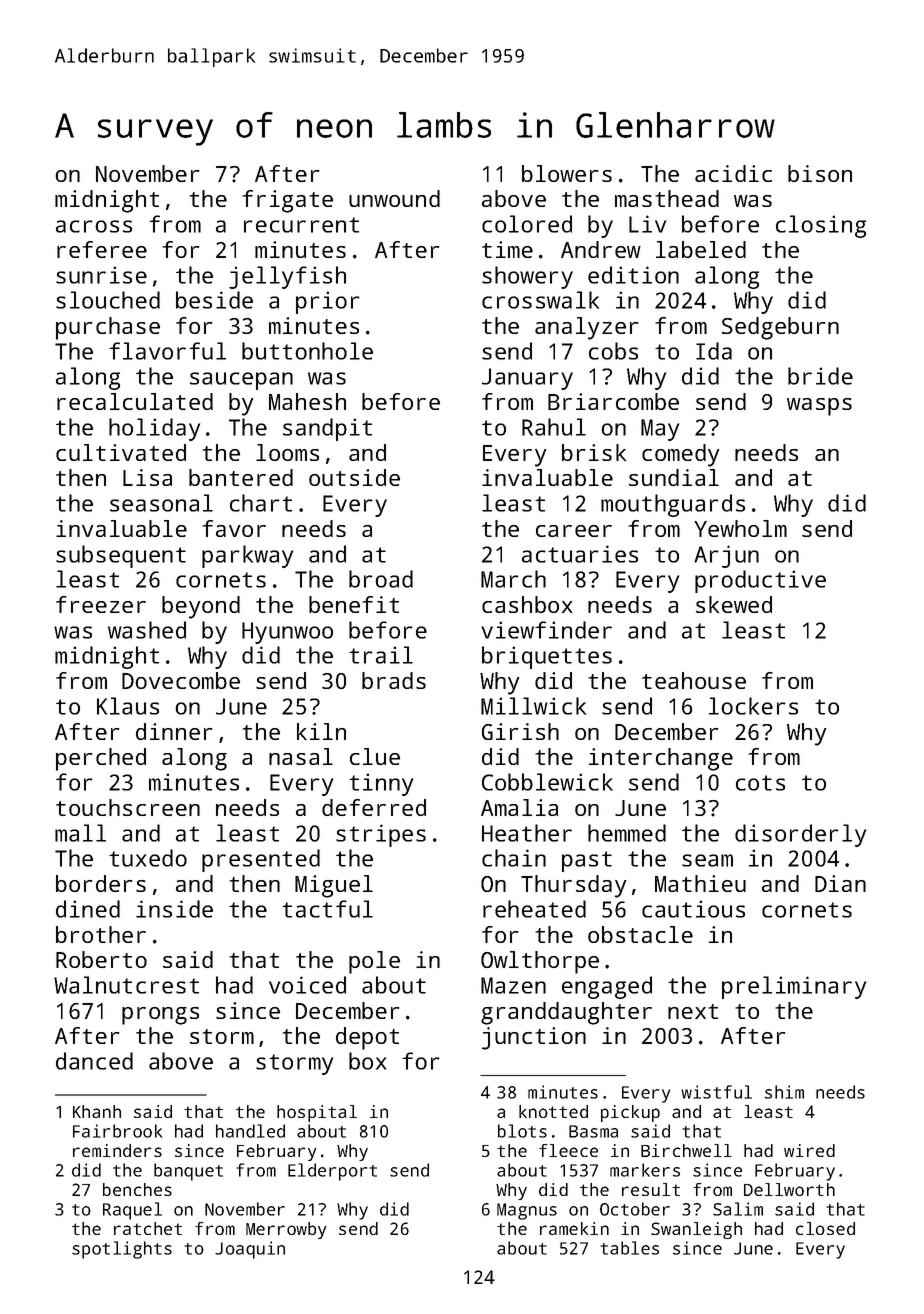 Image resolution: width=924 pixels, height=1314 pixels. Describe the element at coordinates (375, 756) in the screenshot. I see `clue` at that location.
